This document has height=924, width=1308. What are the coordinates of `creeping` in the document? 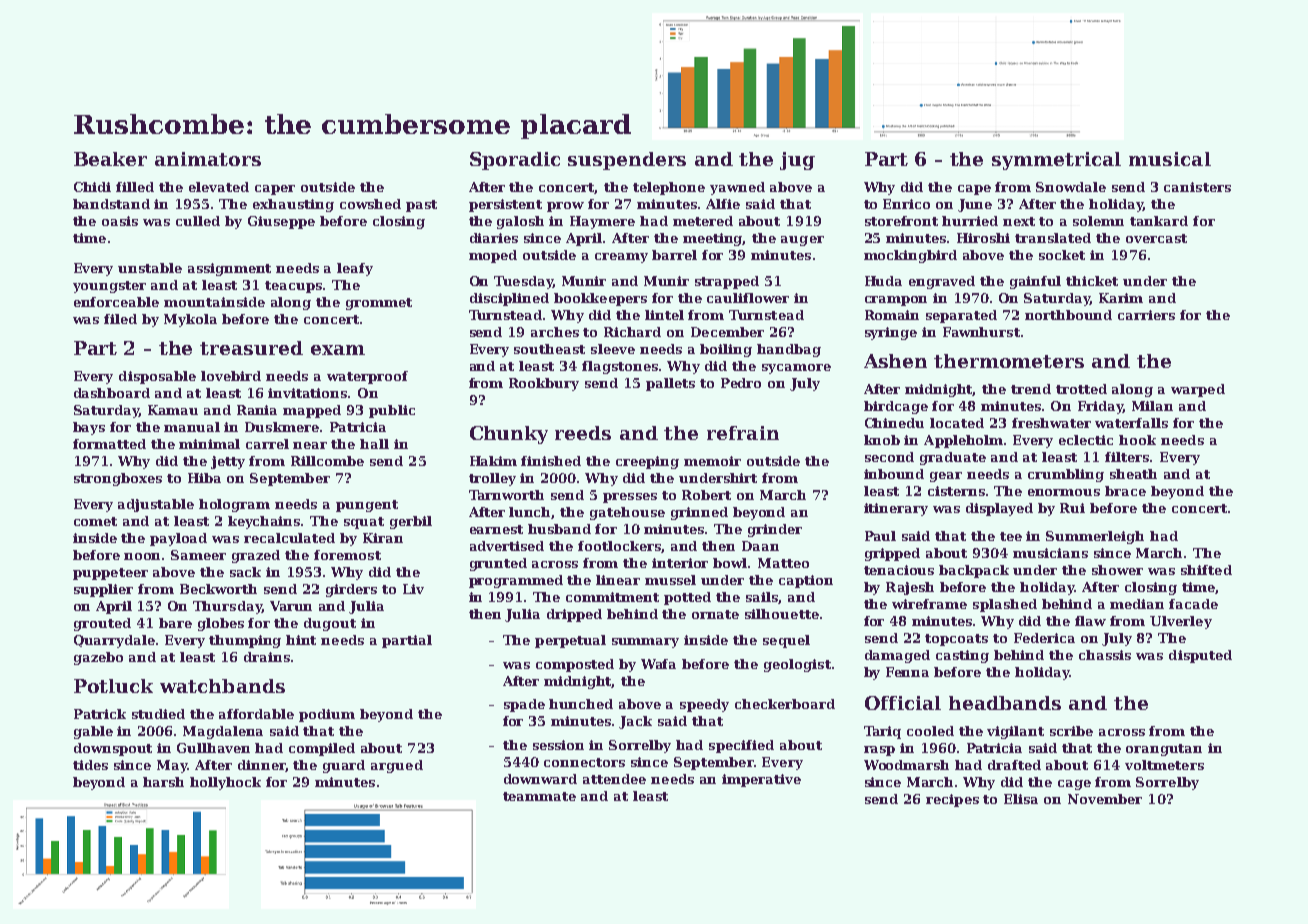 It's located at (647, 462).
